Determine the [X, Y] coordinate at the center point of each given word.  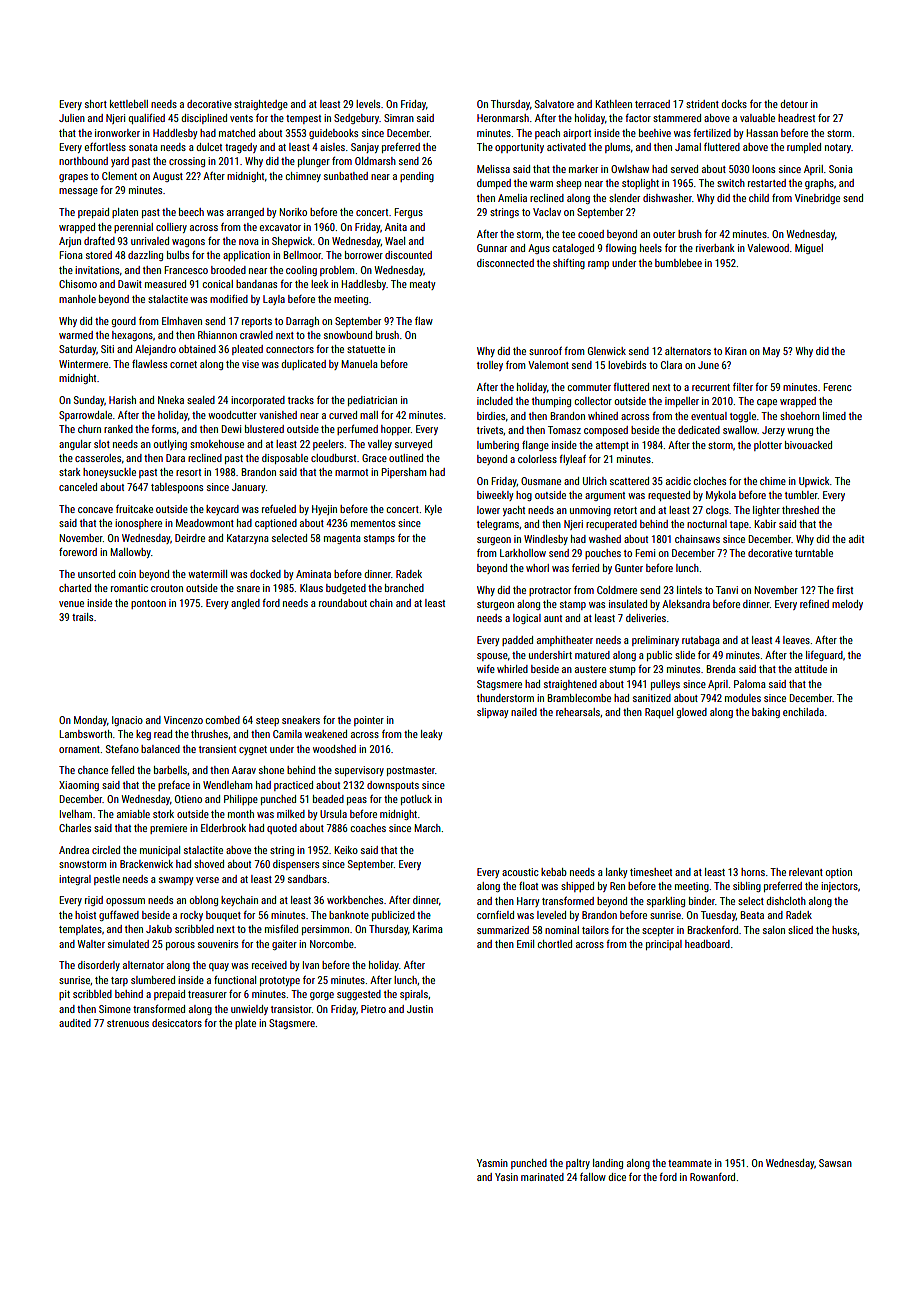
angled [245, 604]
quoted [282, 829]
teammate [690, 1163]
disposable [285, 459]
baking [766, 713]
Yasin [506, 1177]
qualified [147, 119]
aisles [332, 147]
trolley [490, 366]
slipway [492, 713]
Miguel [809, 249]
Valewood [768, 248]
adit [856, 539]
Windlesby [546, 540]
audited [75, 1023]
